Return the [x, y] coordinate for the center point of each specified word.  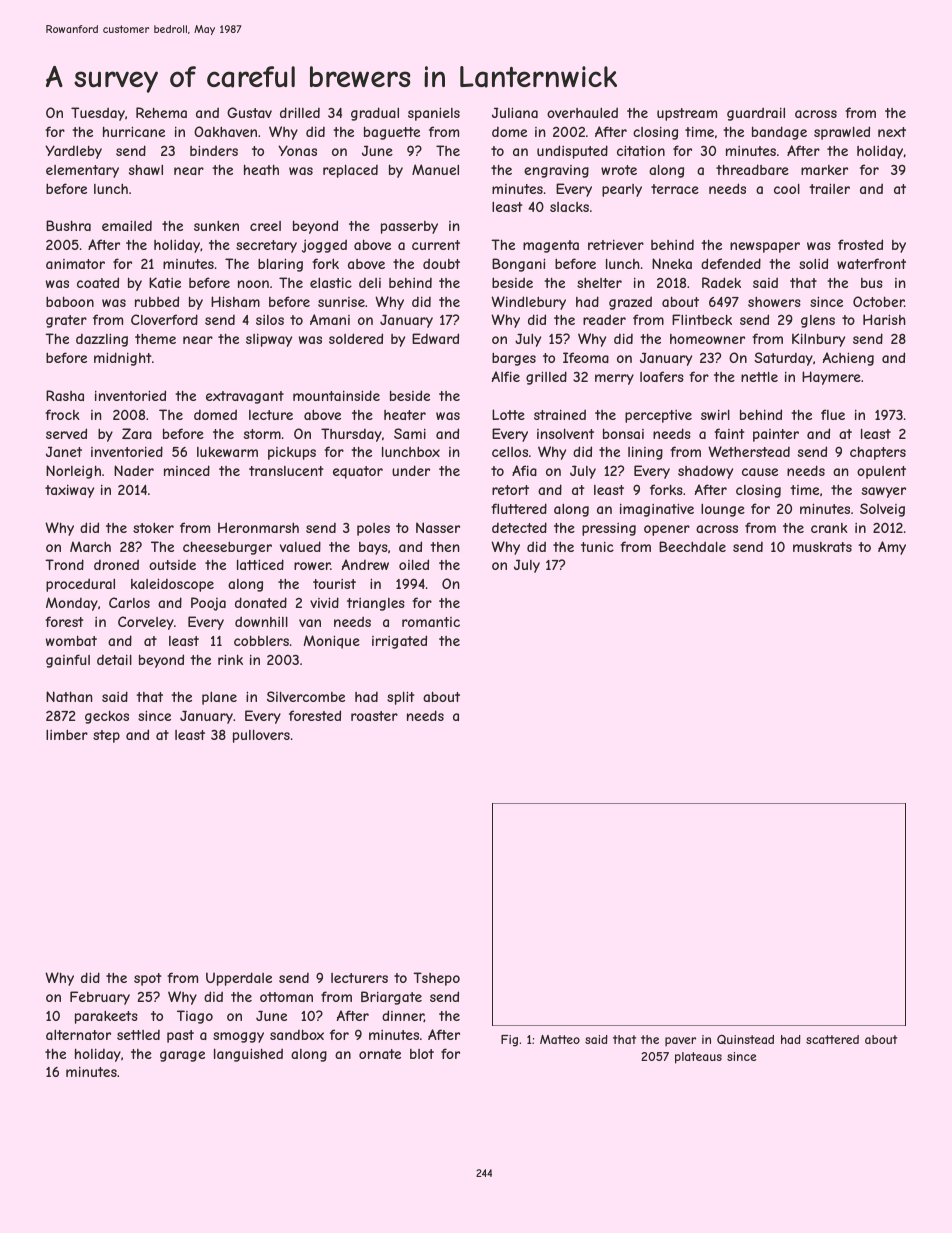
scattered [832, 1039]
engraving [556, 171]
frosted [860, 244]
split [401, 698]
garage [182, 1056]
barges [514, 359]
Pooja [208, 604]
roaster [374, 716]
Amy [892, 548]
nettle [759, 376]
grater [66, 321]
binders [214, 150]
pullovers [261, 736]
